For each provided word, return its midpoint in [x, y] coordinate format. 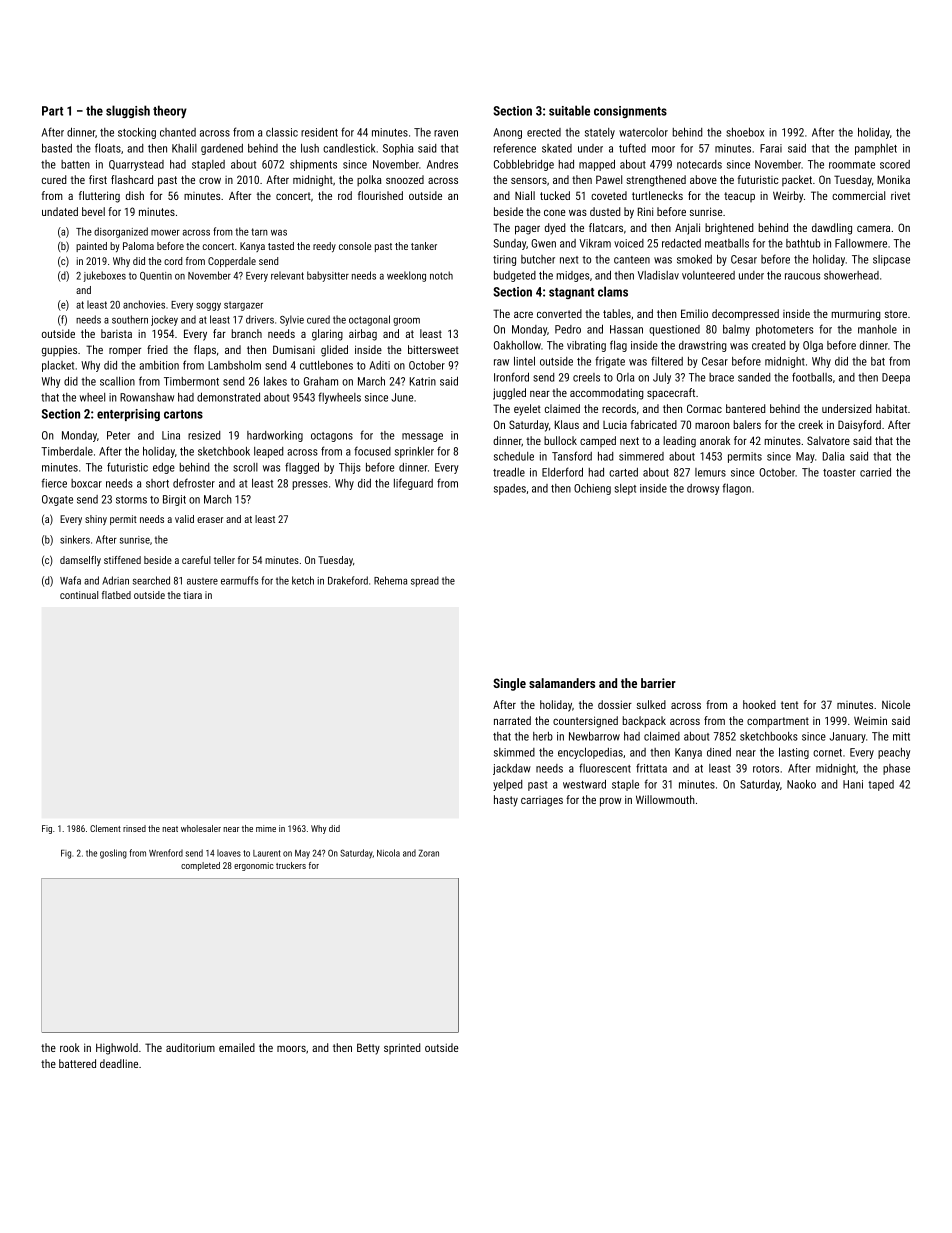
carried [875, 472]
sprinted [402, 1048]
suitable [569, 110]
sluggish [128, 111]
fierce [54, 483]
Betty [368, 1049]
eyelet [527, 410]
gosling [113, 854]
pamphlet [876, 149]
